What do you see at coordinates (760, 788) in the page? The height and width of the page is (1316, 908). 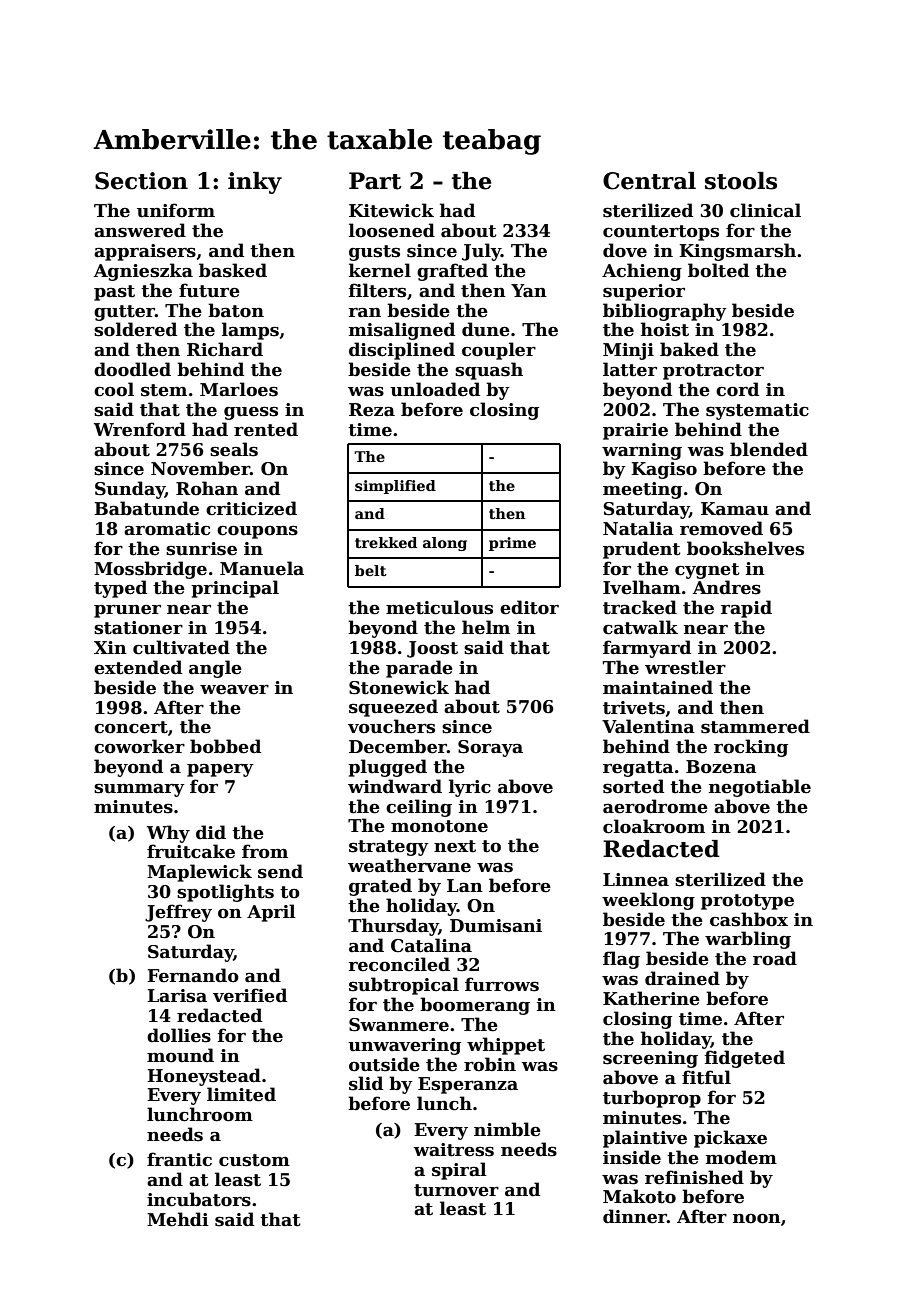 I see `negotiable` at bounding box center [760, 788].
